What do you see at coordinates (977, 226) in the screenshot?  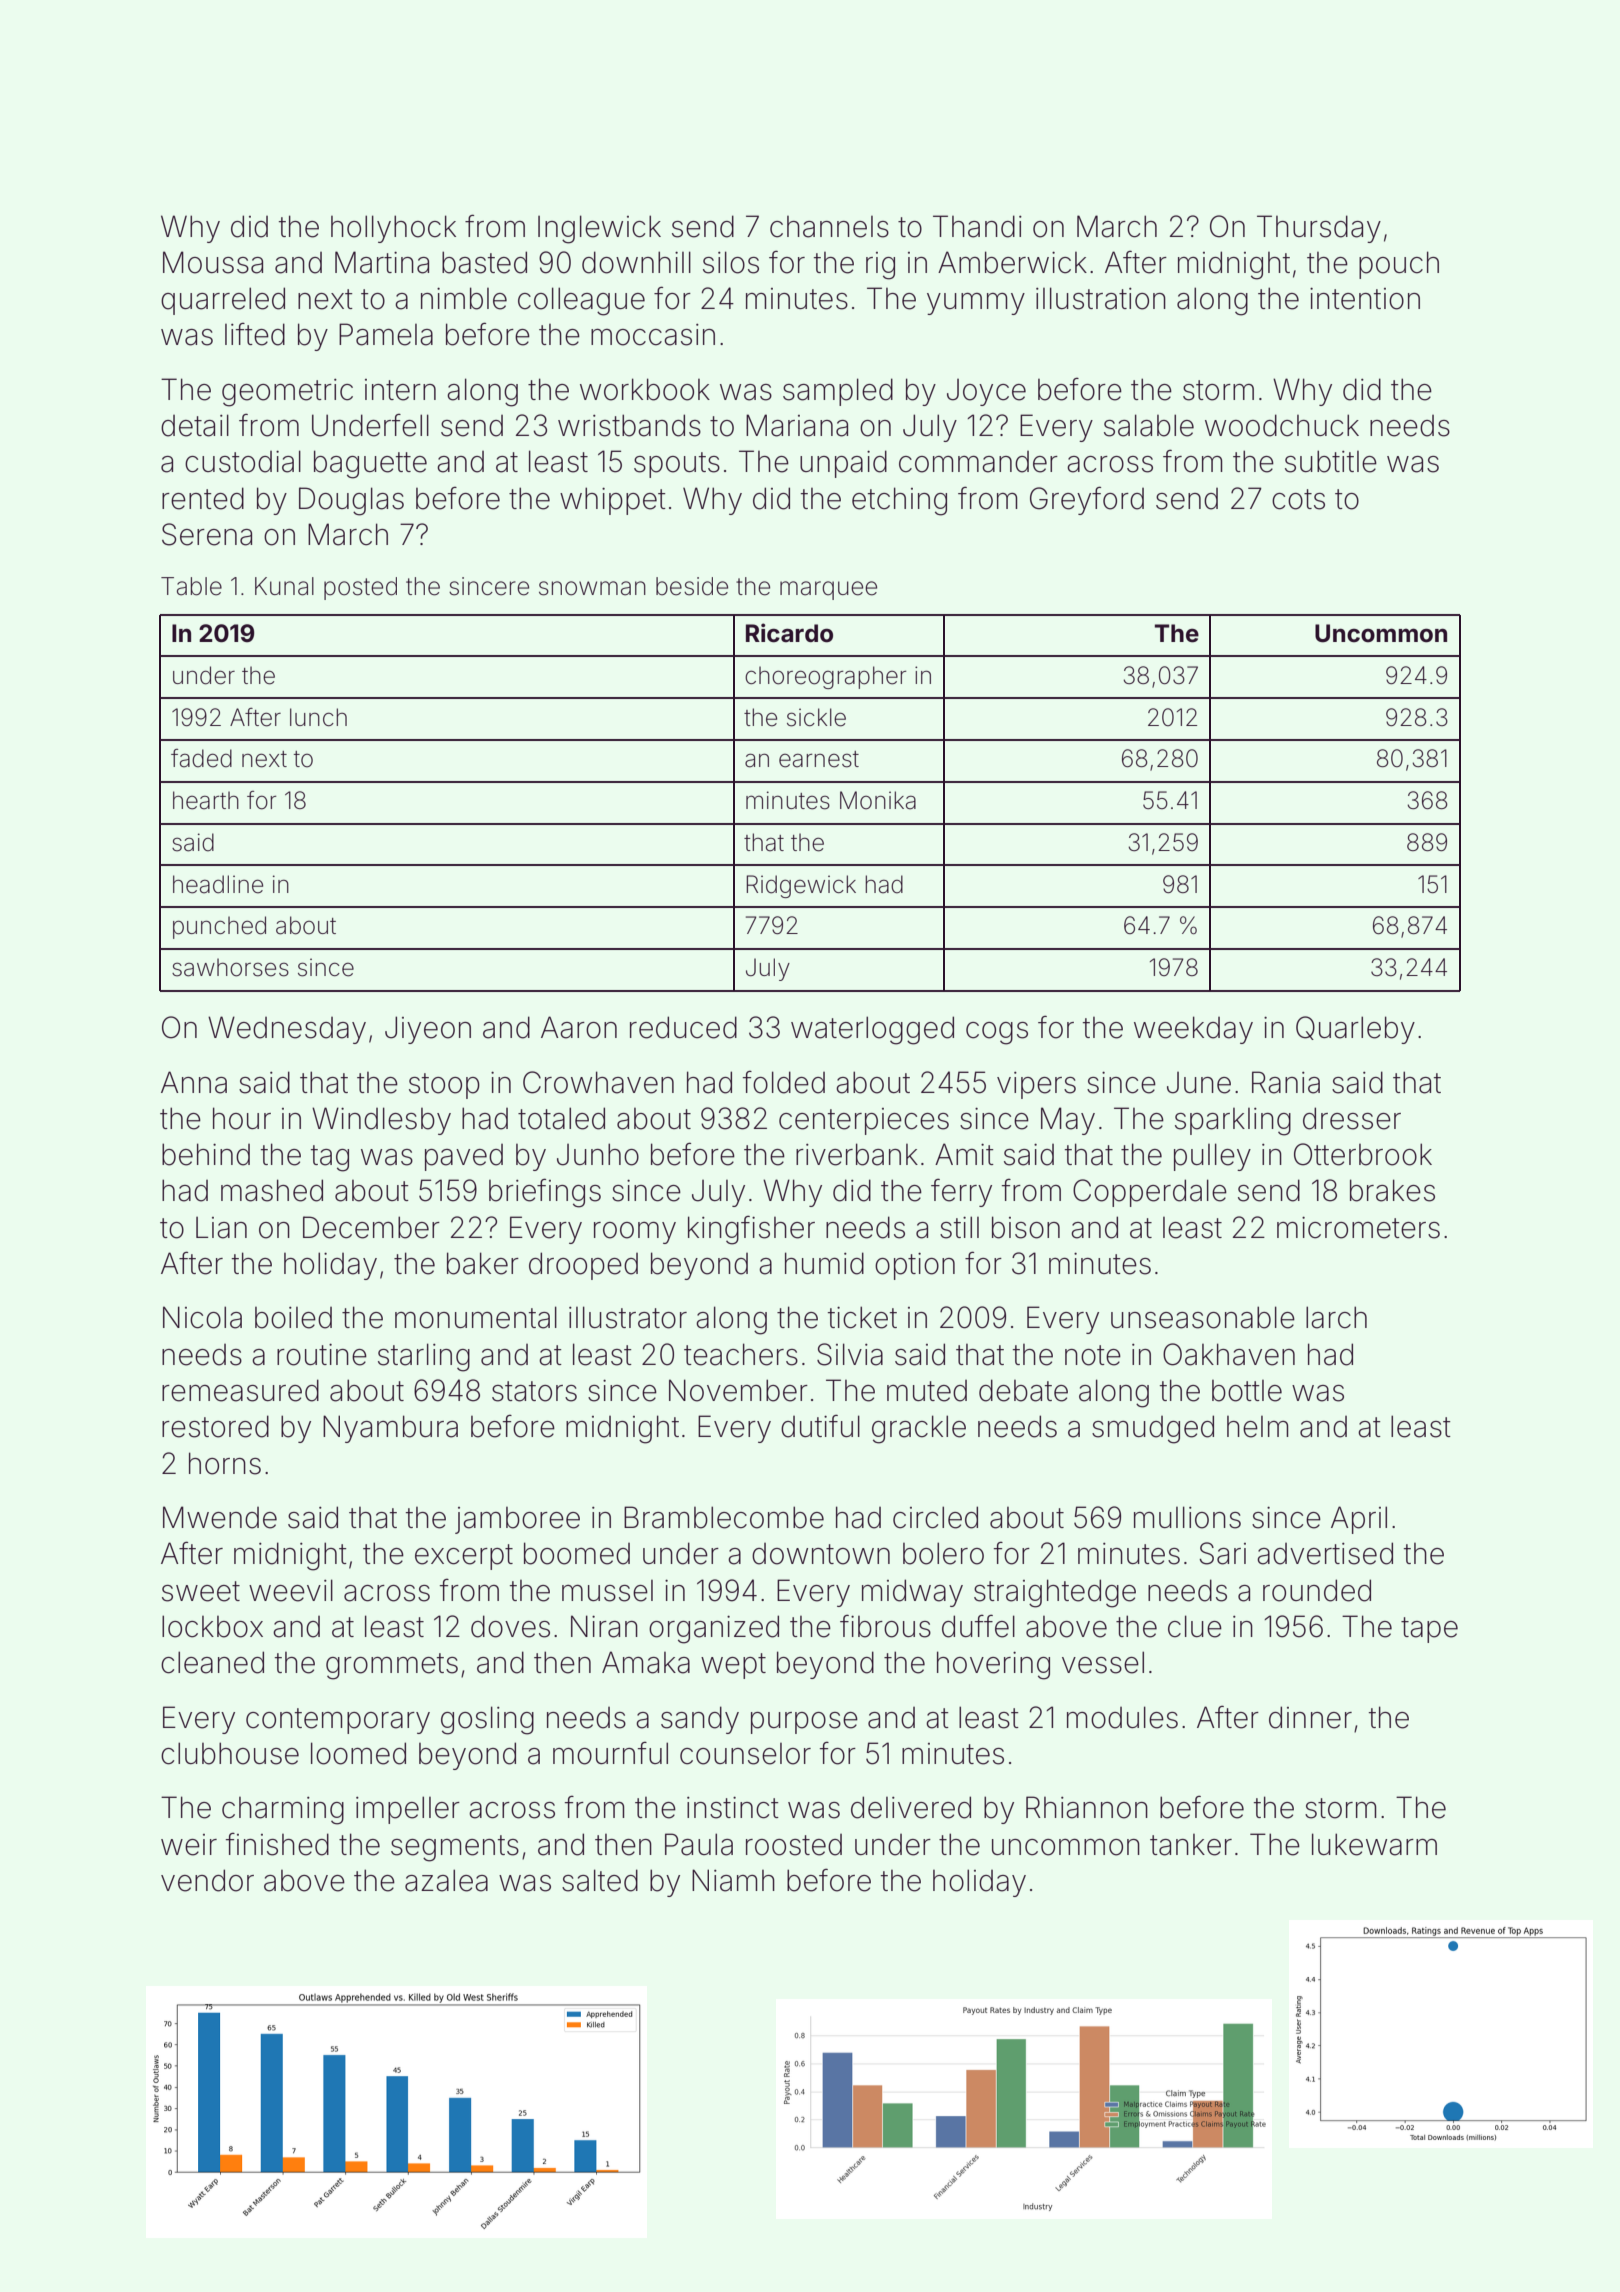 I see `Thandi` at bounding box center [977, 226].
